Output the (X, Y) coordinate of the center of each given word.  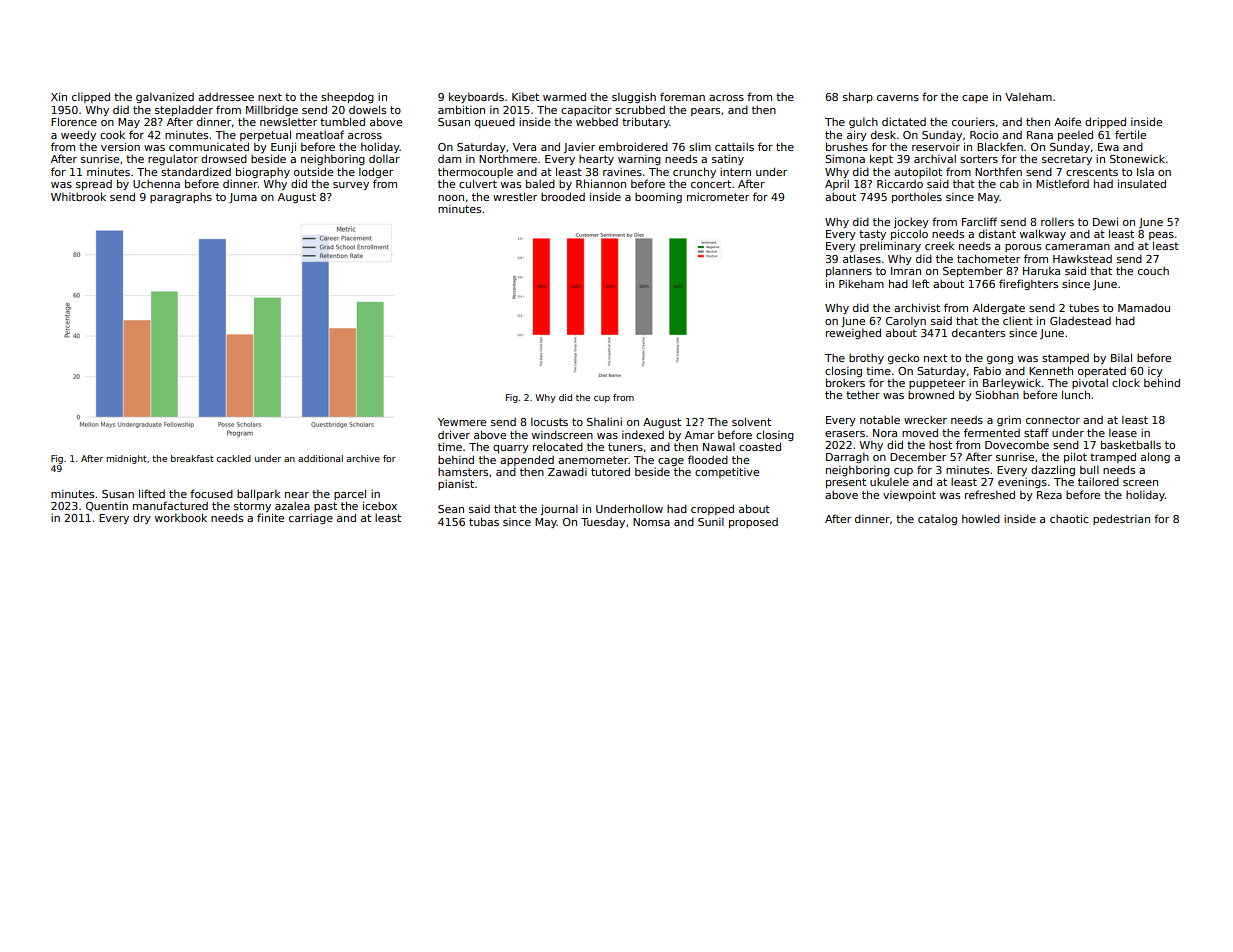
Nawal (719, 447)
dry (142, 518)
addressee (226, 97)
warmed (564, 96)
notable (880, 420)
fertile (1130, 134)
